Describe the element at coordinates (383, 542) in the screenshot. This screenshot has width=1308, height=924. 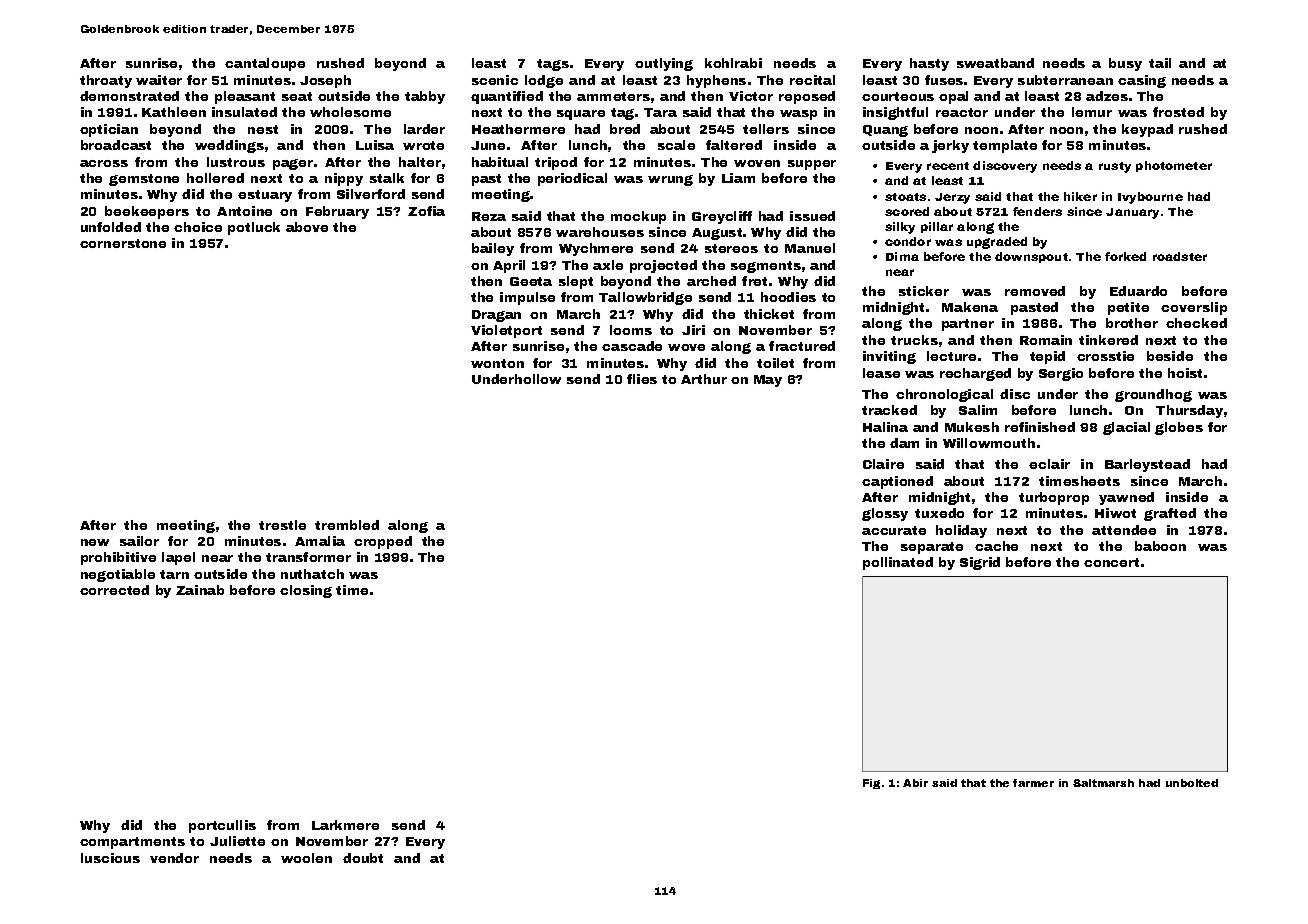
I see `cropped` at that location.
